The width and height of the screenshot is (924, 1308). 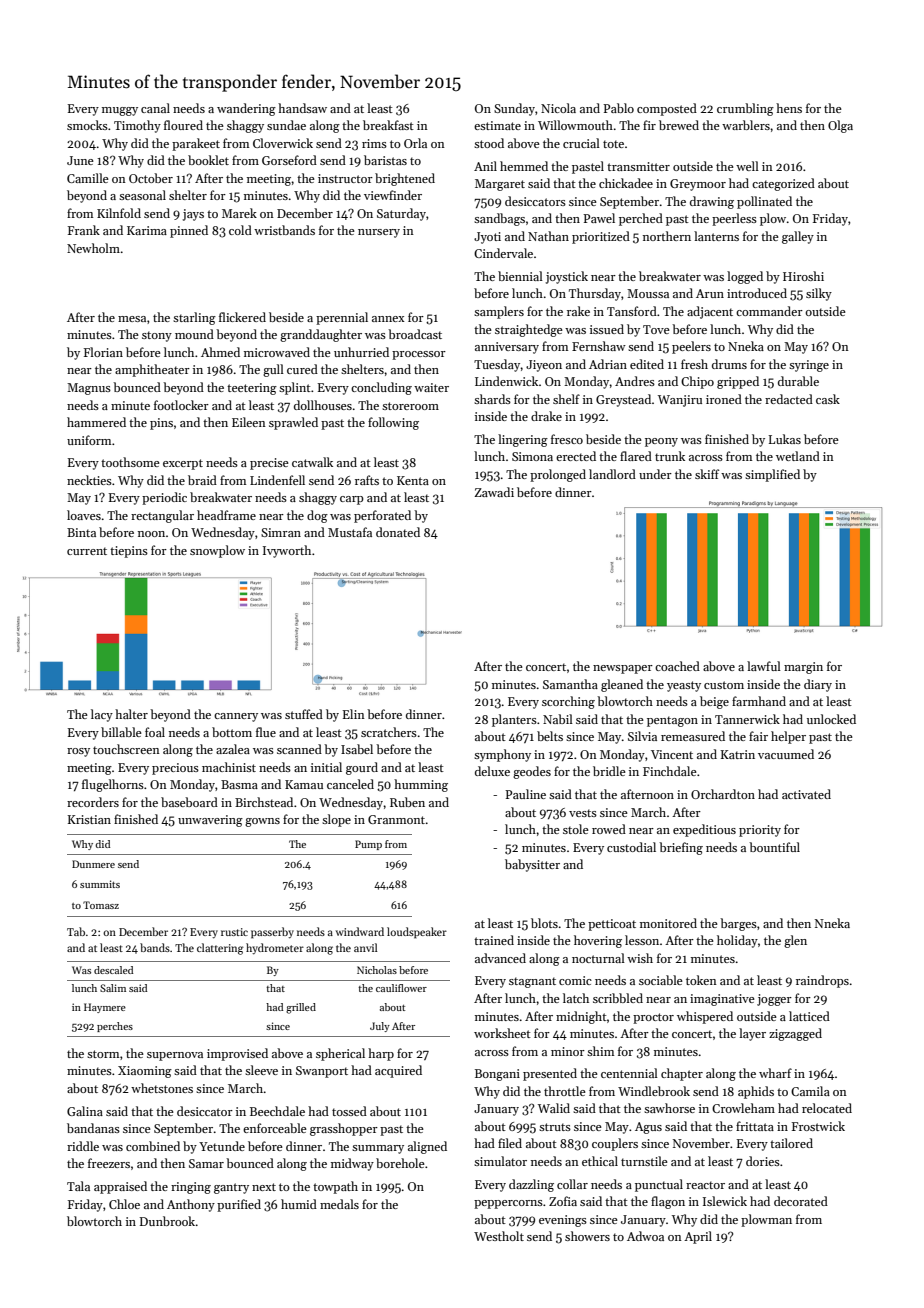 I want to click on current, so click(x=87, y=551).
